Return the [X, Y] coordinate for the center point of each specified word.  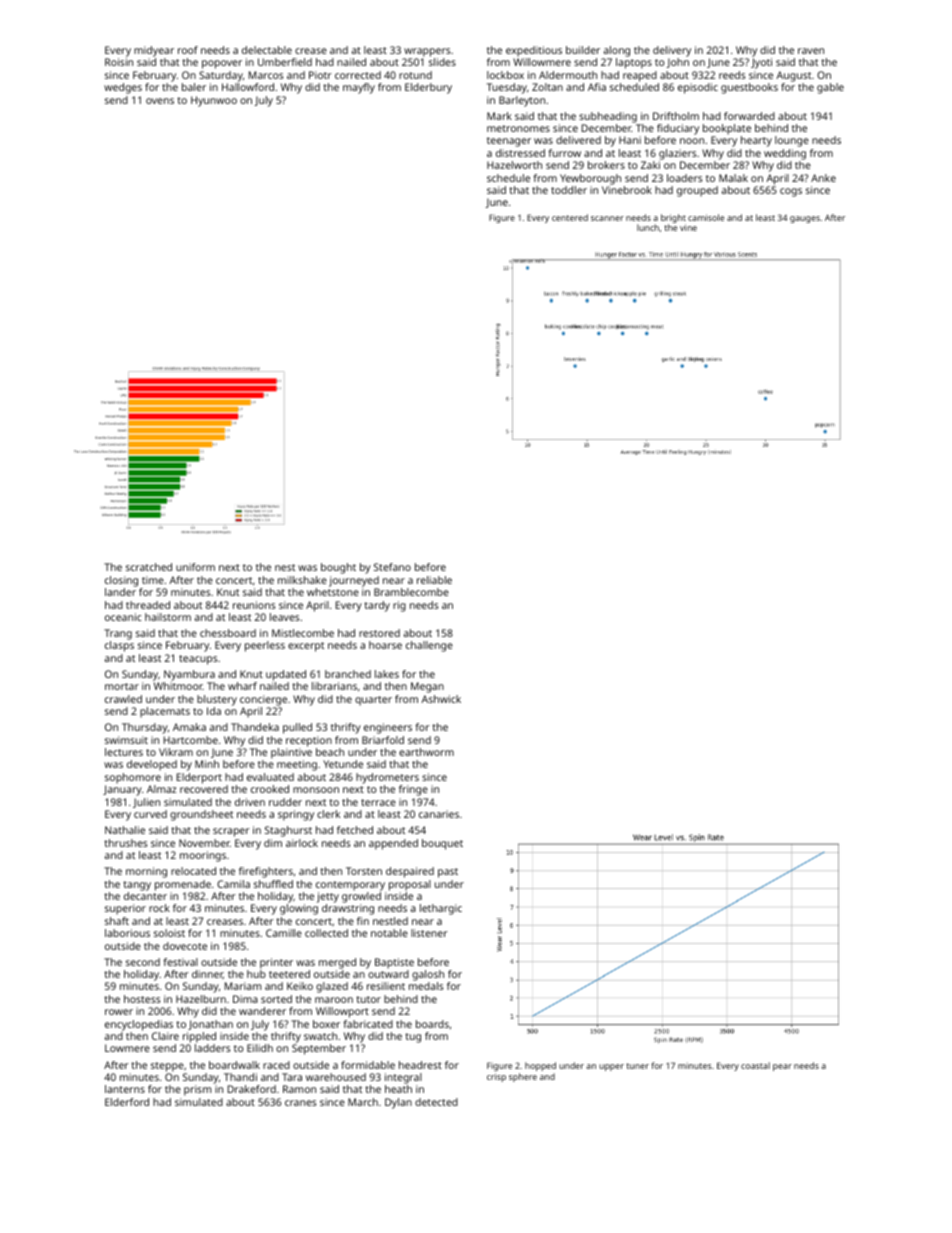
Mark [499, 116]
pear [782, 1067]
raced [276, 1065]
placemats [165, 712]
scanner [607, 218]
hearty [756, 141]
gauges [805, 219]
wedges [123, 88]
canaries [439, 814]
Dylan [398, 1103]
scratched [149, 567]
